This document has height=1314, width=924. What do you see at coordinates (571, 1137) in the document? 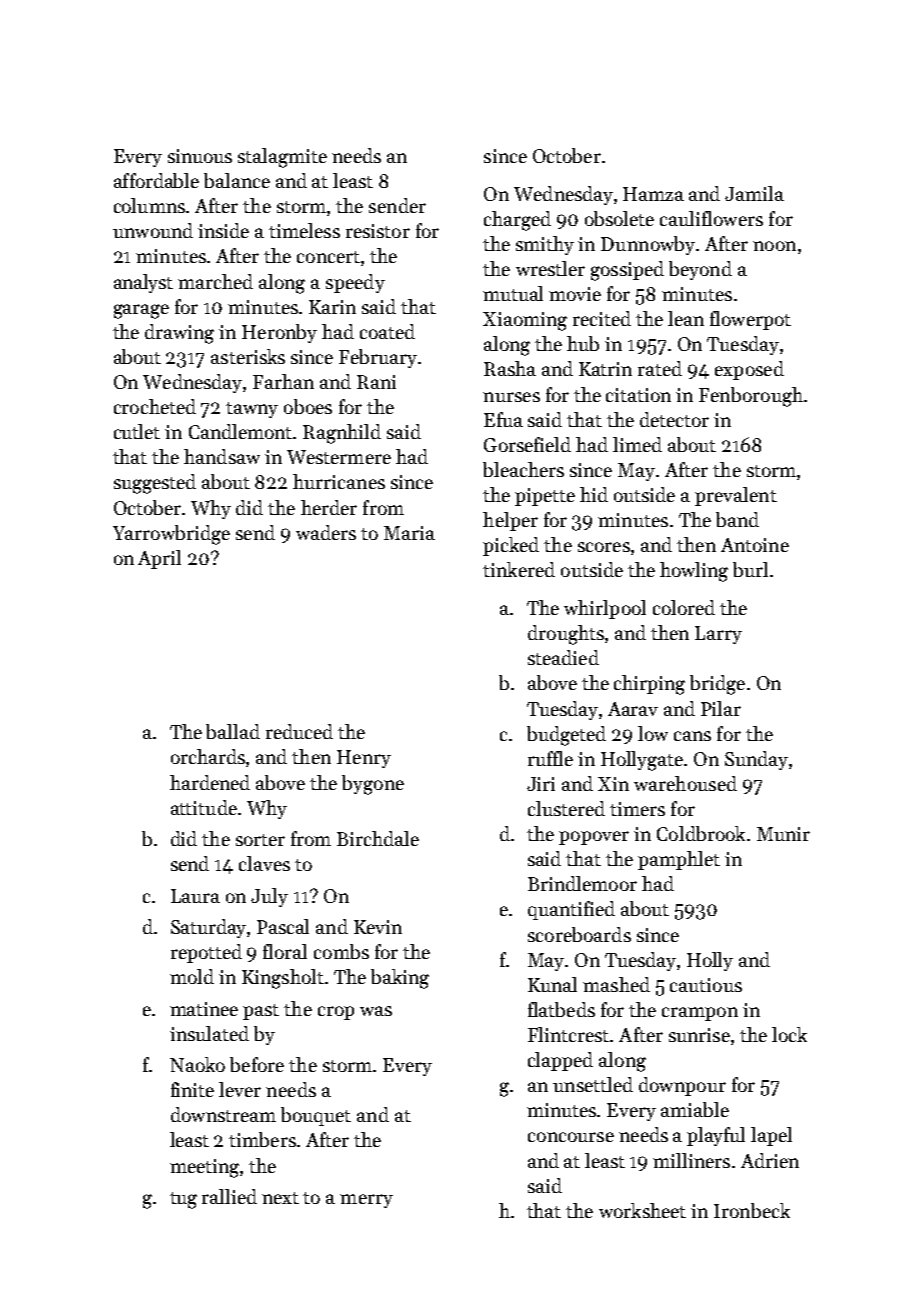
I see `concourse` at bounding box center [571, 1137].
